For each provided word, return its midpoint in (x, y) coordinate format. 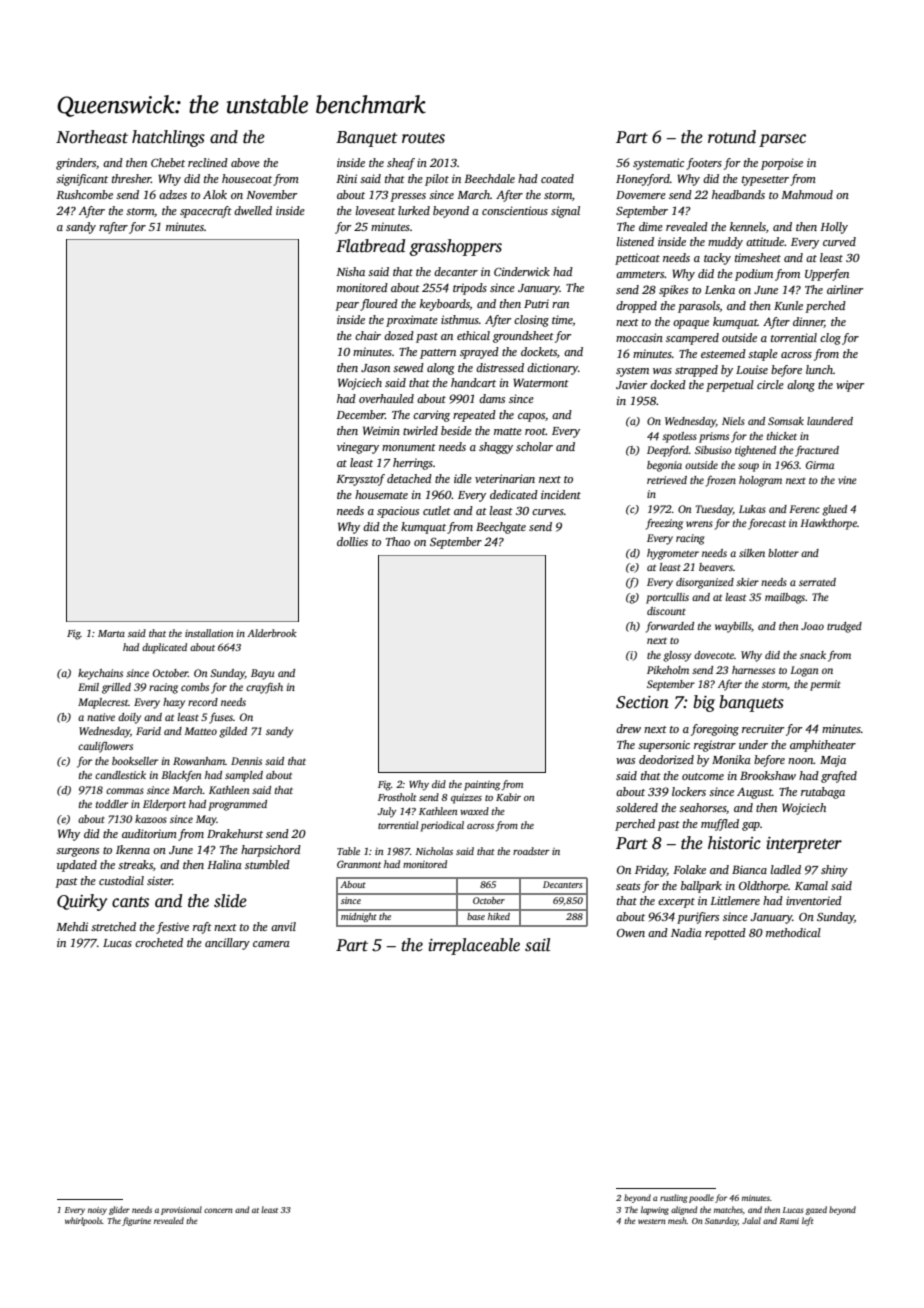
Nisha (350, 271)
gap (751, 826)
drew (628, 728)
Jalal (751, 1220)
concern (218, 1210)
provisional (181, 1210)
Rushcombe (84, 194)
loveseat (375, 210)
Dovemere (641, 195)
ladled (786, 869)
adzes (173, 194)
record (203, 702)
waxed (474, 811)
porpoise (782, 164)
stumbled (267, 864)
